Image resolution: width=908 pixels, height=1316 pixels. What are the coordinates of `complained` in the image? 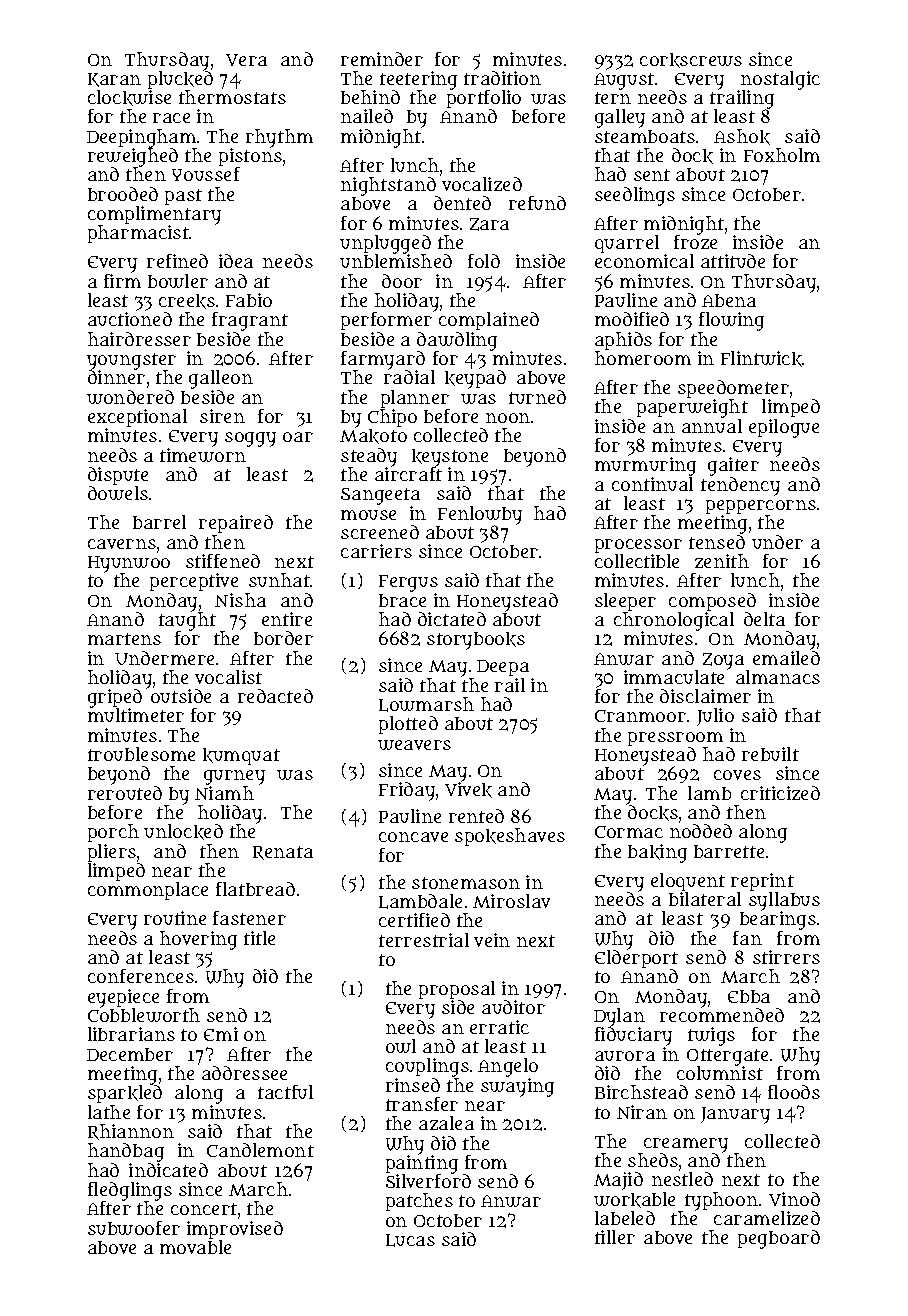 It's located at (489, 321).
